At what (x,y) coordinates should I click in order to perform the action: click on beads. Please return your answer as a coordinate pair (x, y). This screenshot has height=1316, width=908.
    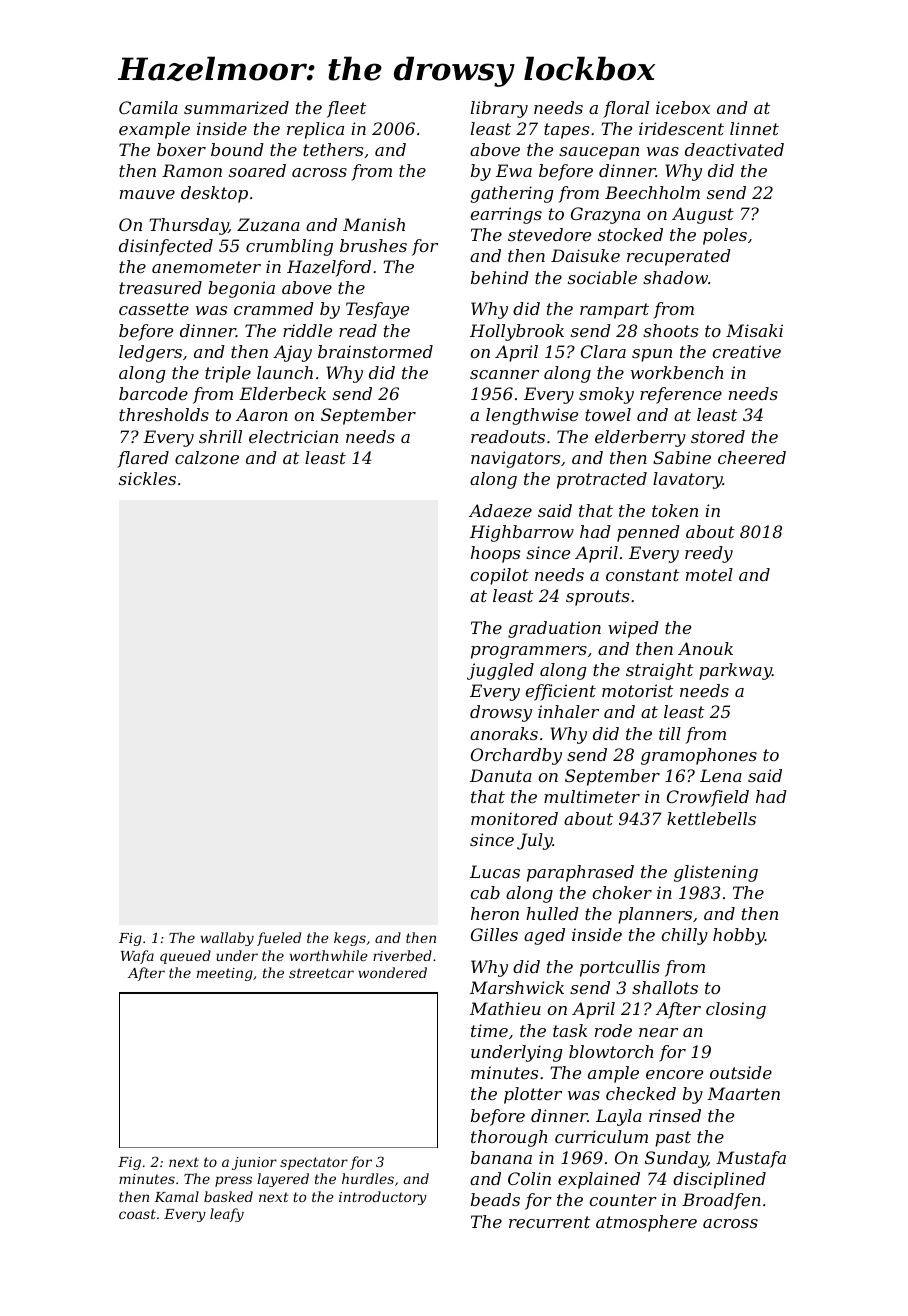
    Looking at the image, I should click on (495, 1199).
